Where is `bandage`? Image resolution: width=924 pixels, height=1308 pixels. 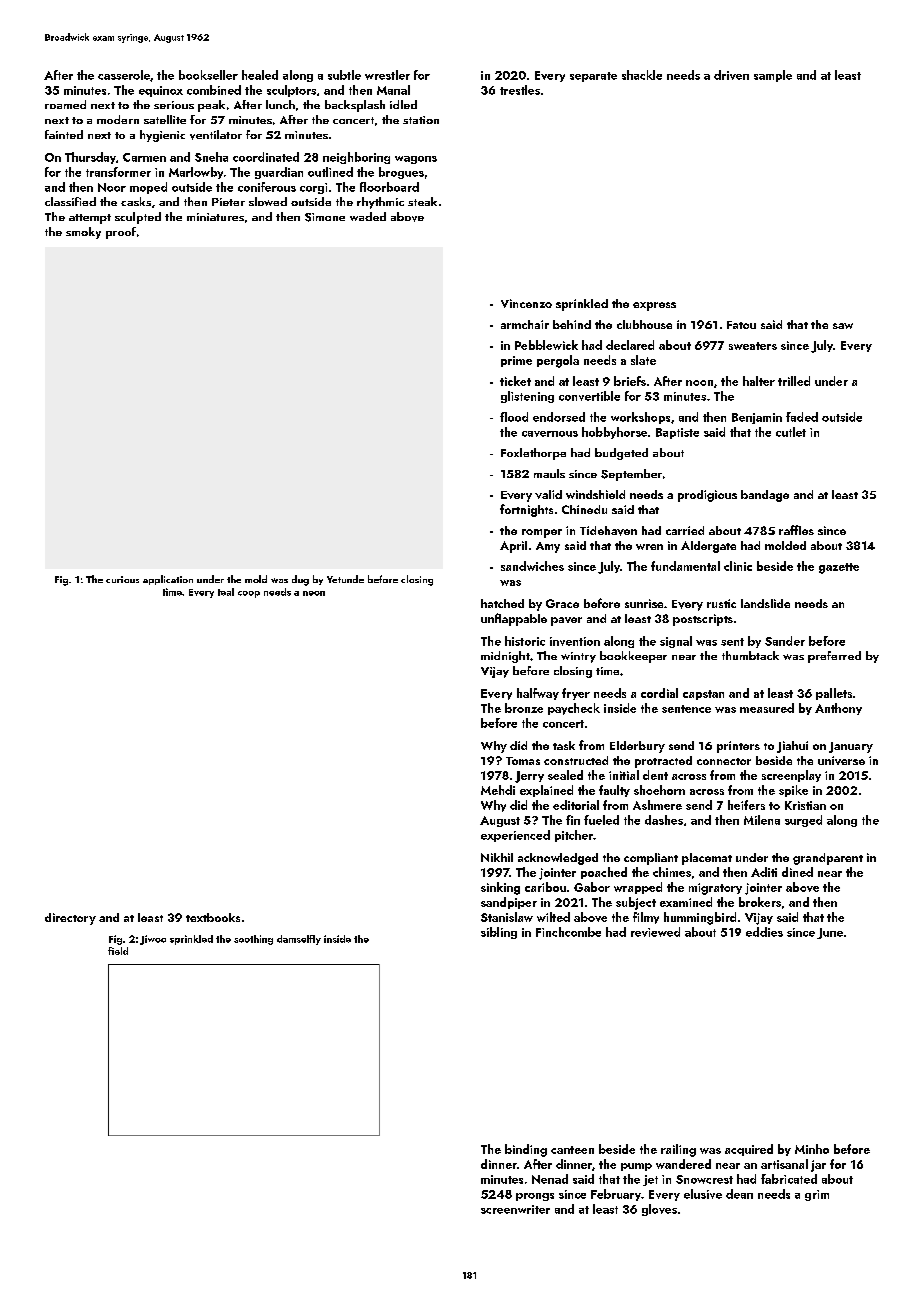 bandage is located at coordinates (765, 496).
